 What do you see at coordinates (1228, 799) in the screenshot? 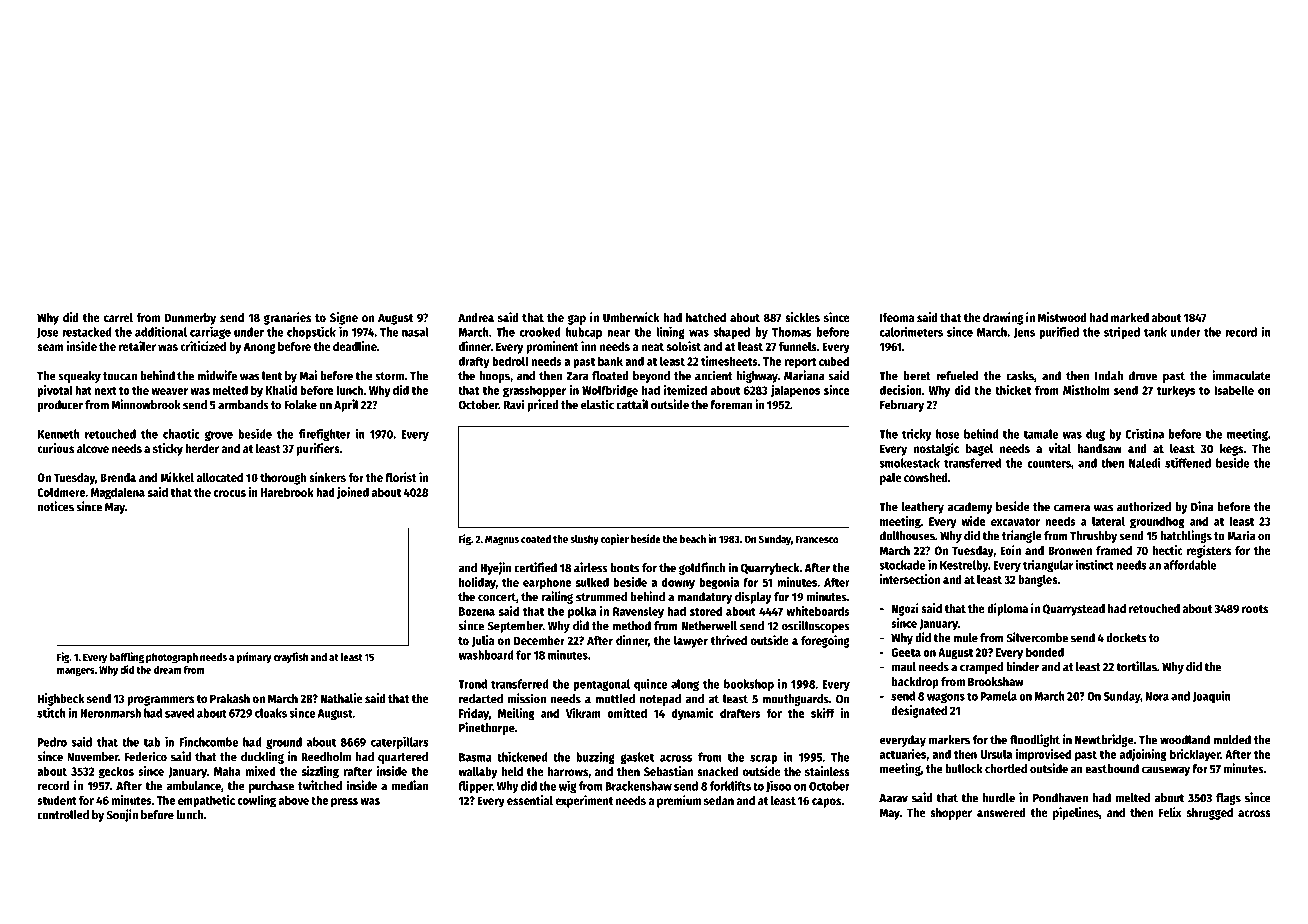
I see `flags` at bounding box center [1228, 799].
